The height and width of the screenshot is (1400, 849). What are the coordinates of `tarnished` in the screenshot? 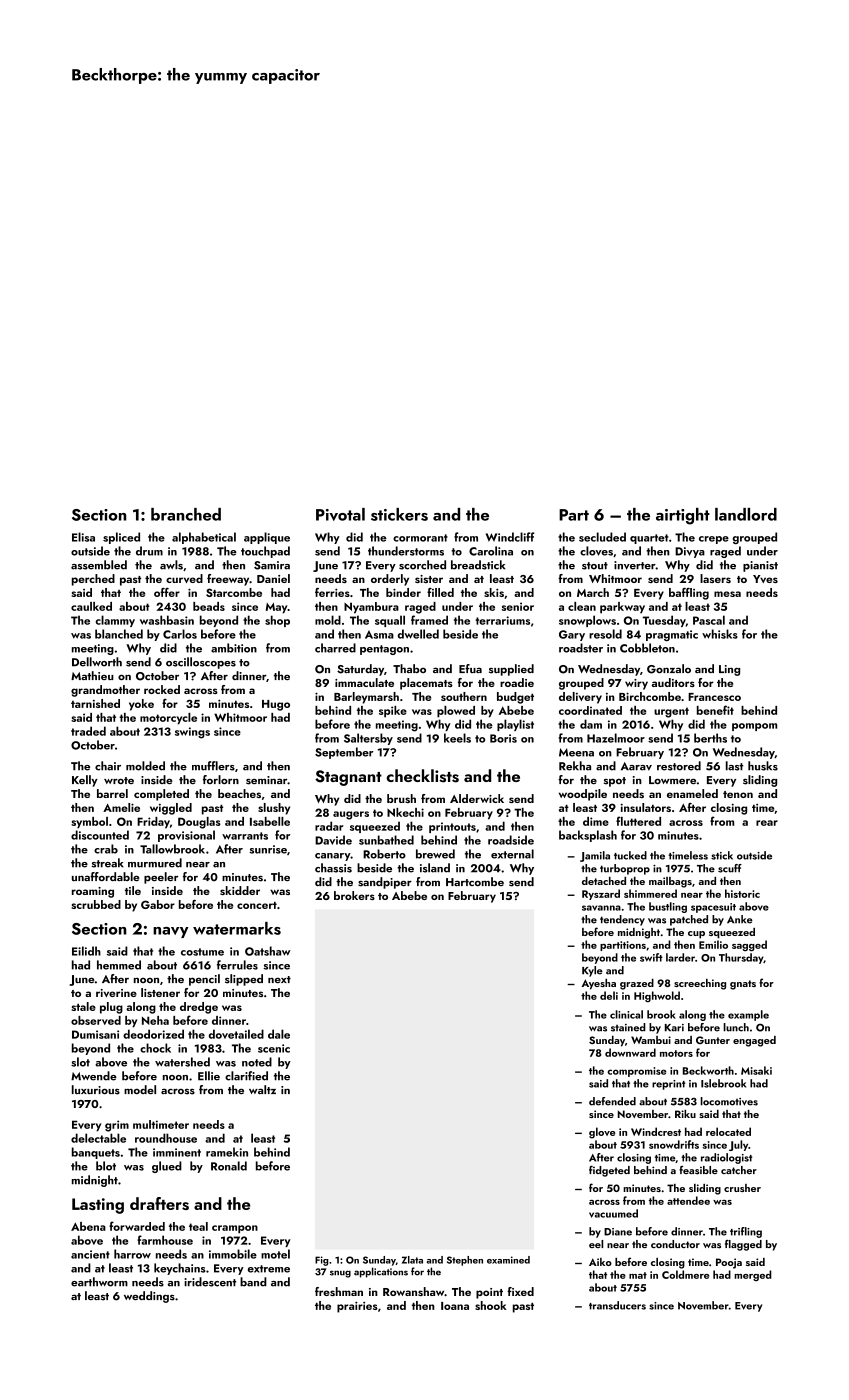 It's located at (95, 703).
